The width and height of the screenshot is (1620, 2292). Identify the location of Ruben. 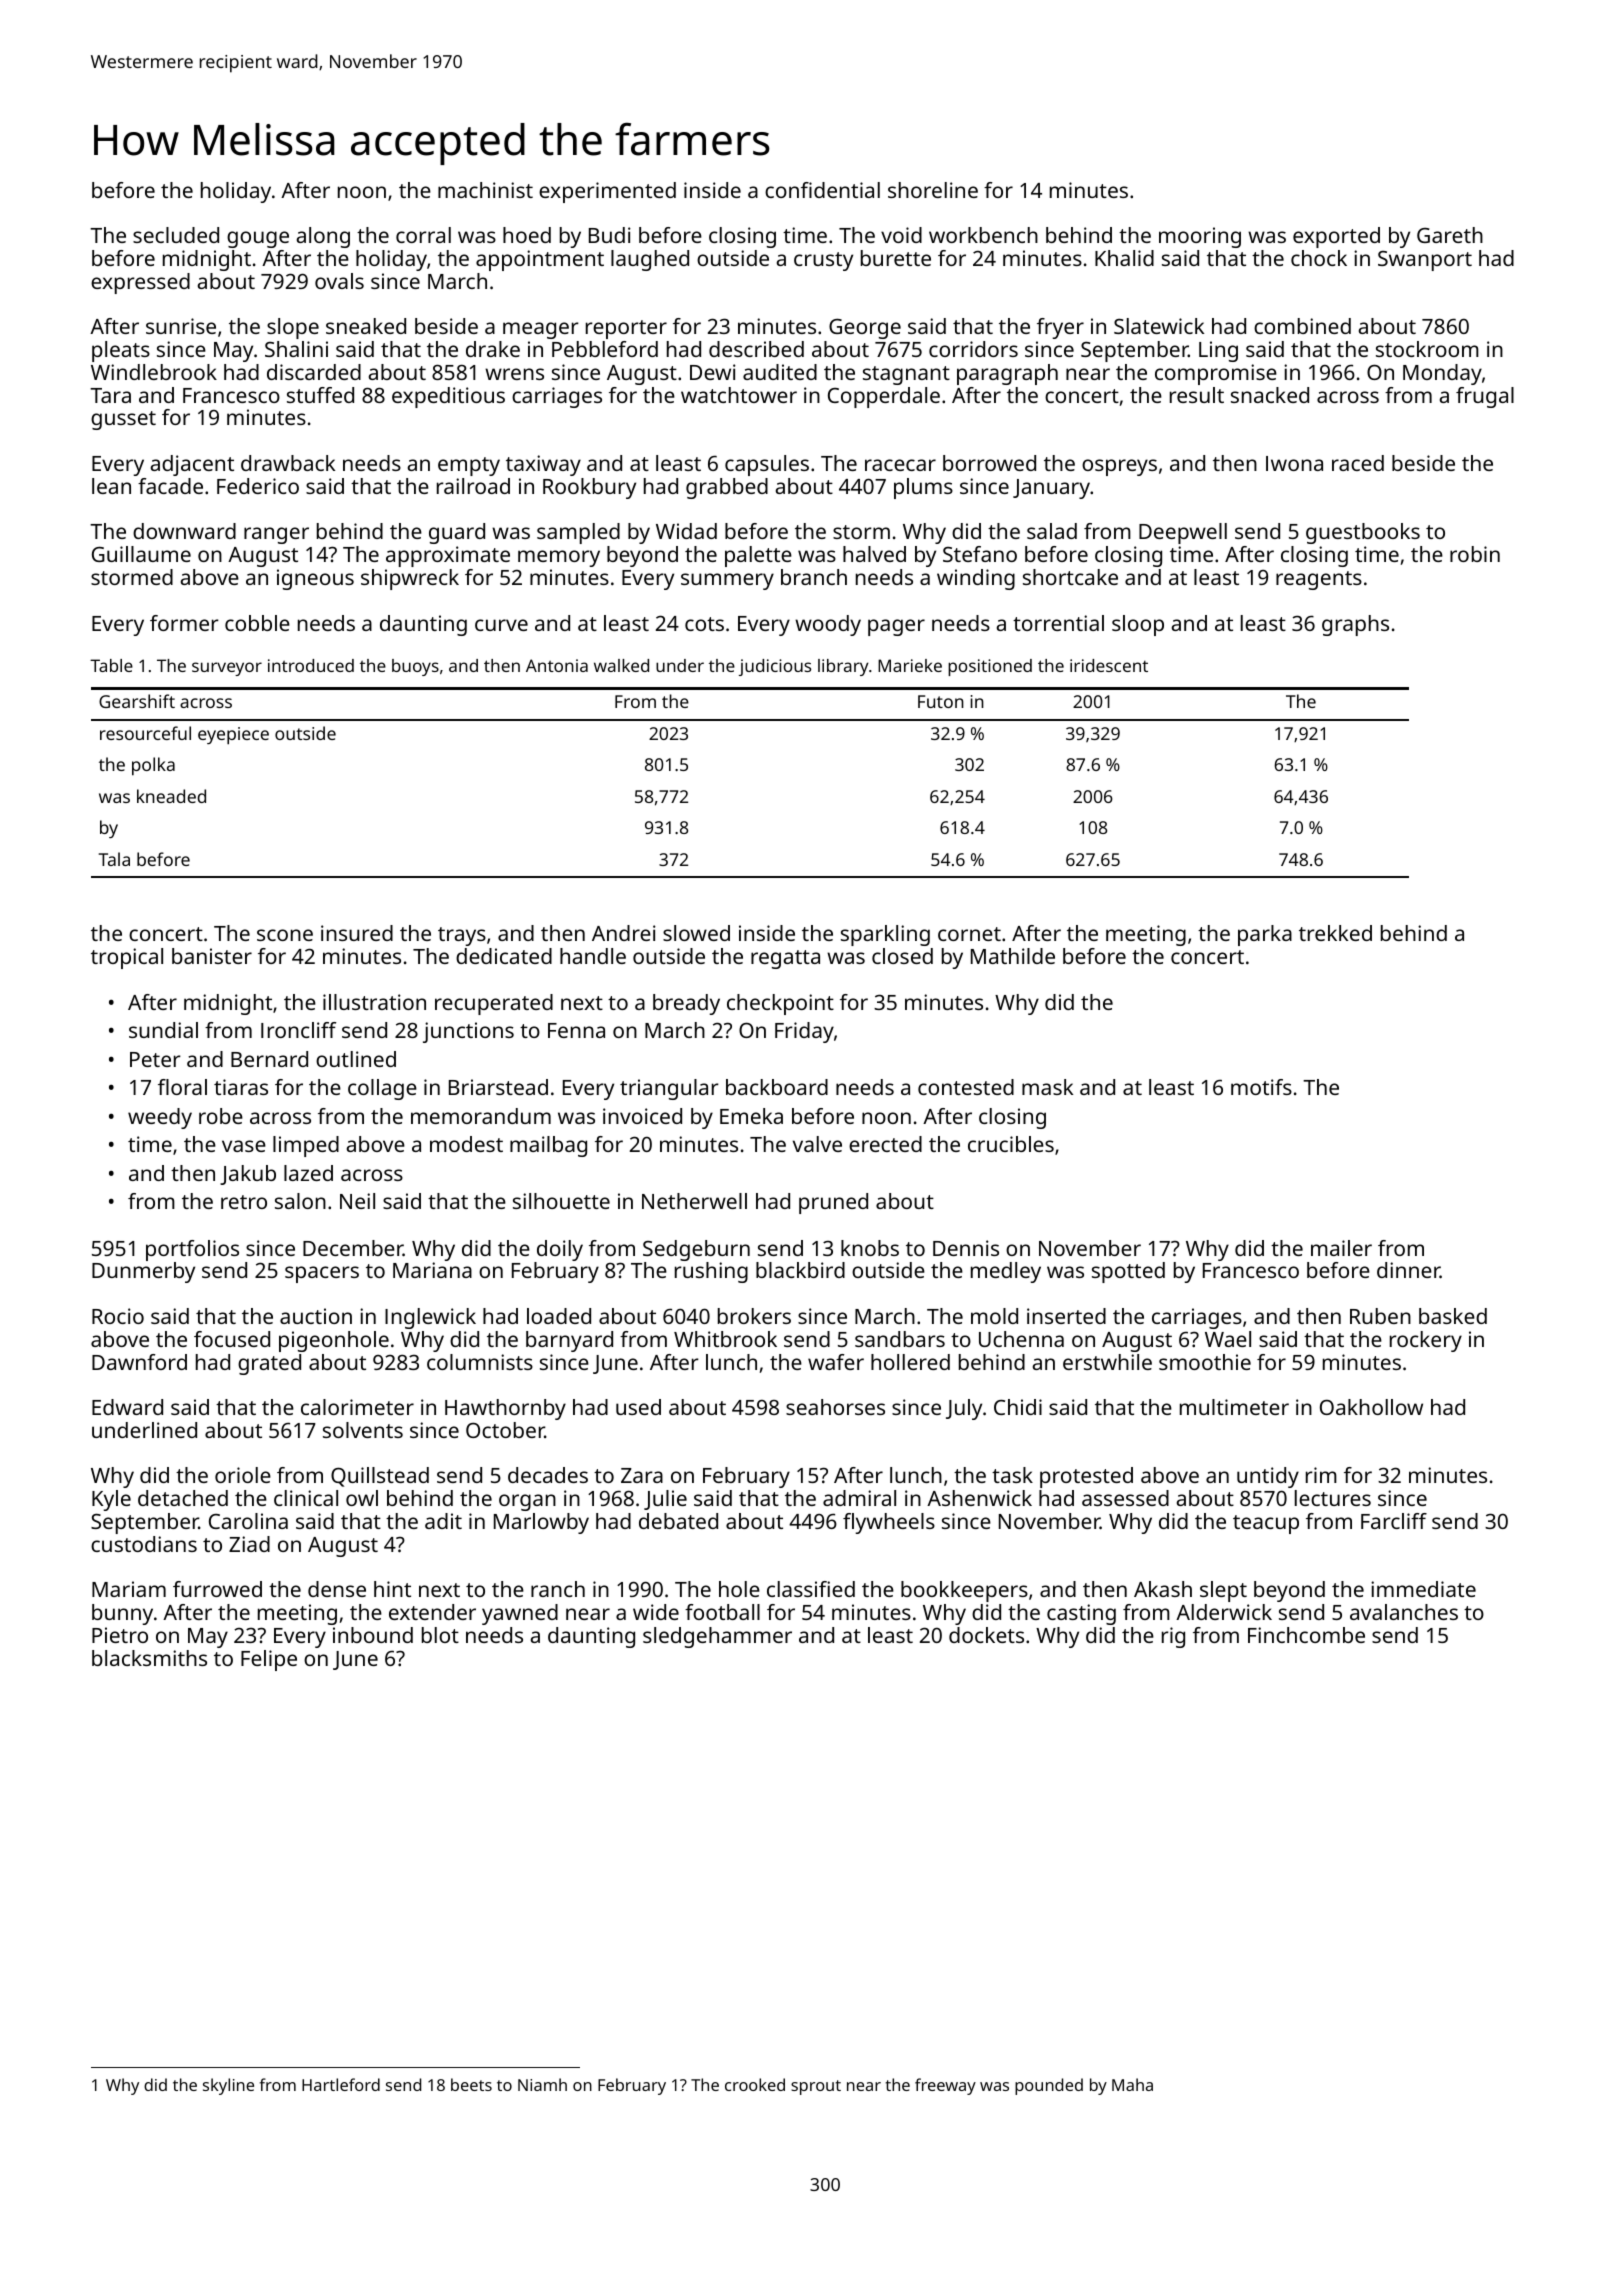
(1380, 1316).
